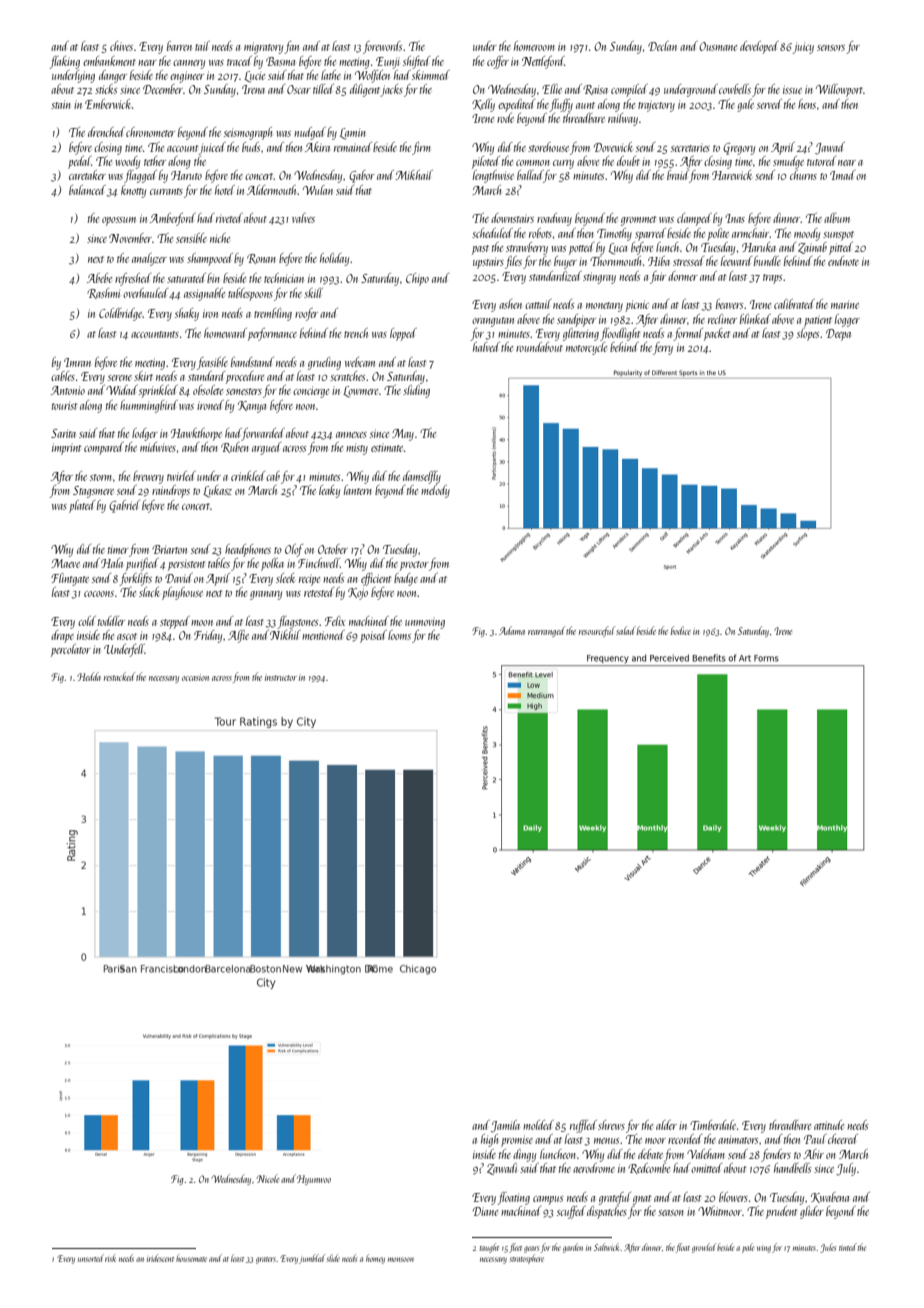 The width and height of the screenshot is (924, 1308). I want to click on instructor, so click(281, 677).
